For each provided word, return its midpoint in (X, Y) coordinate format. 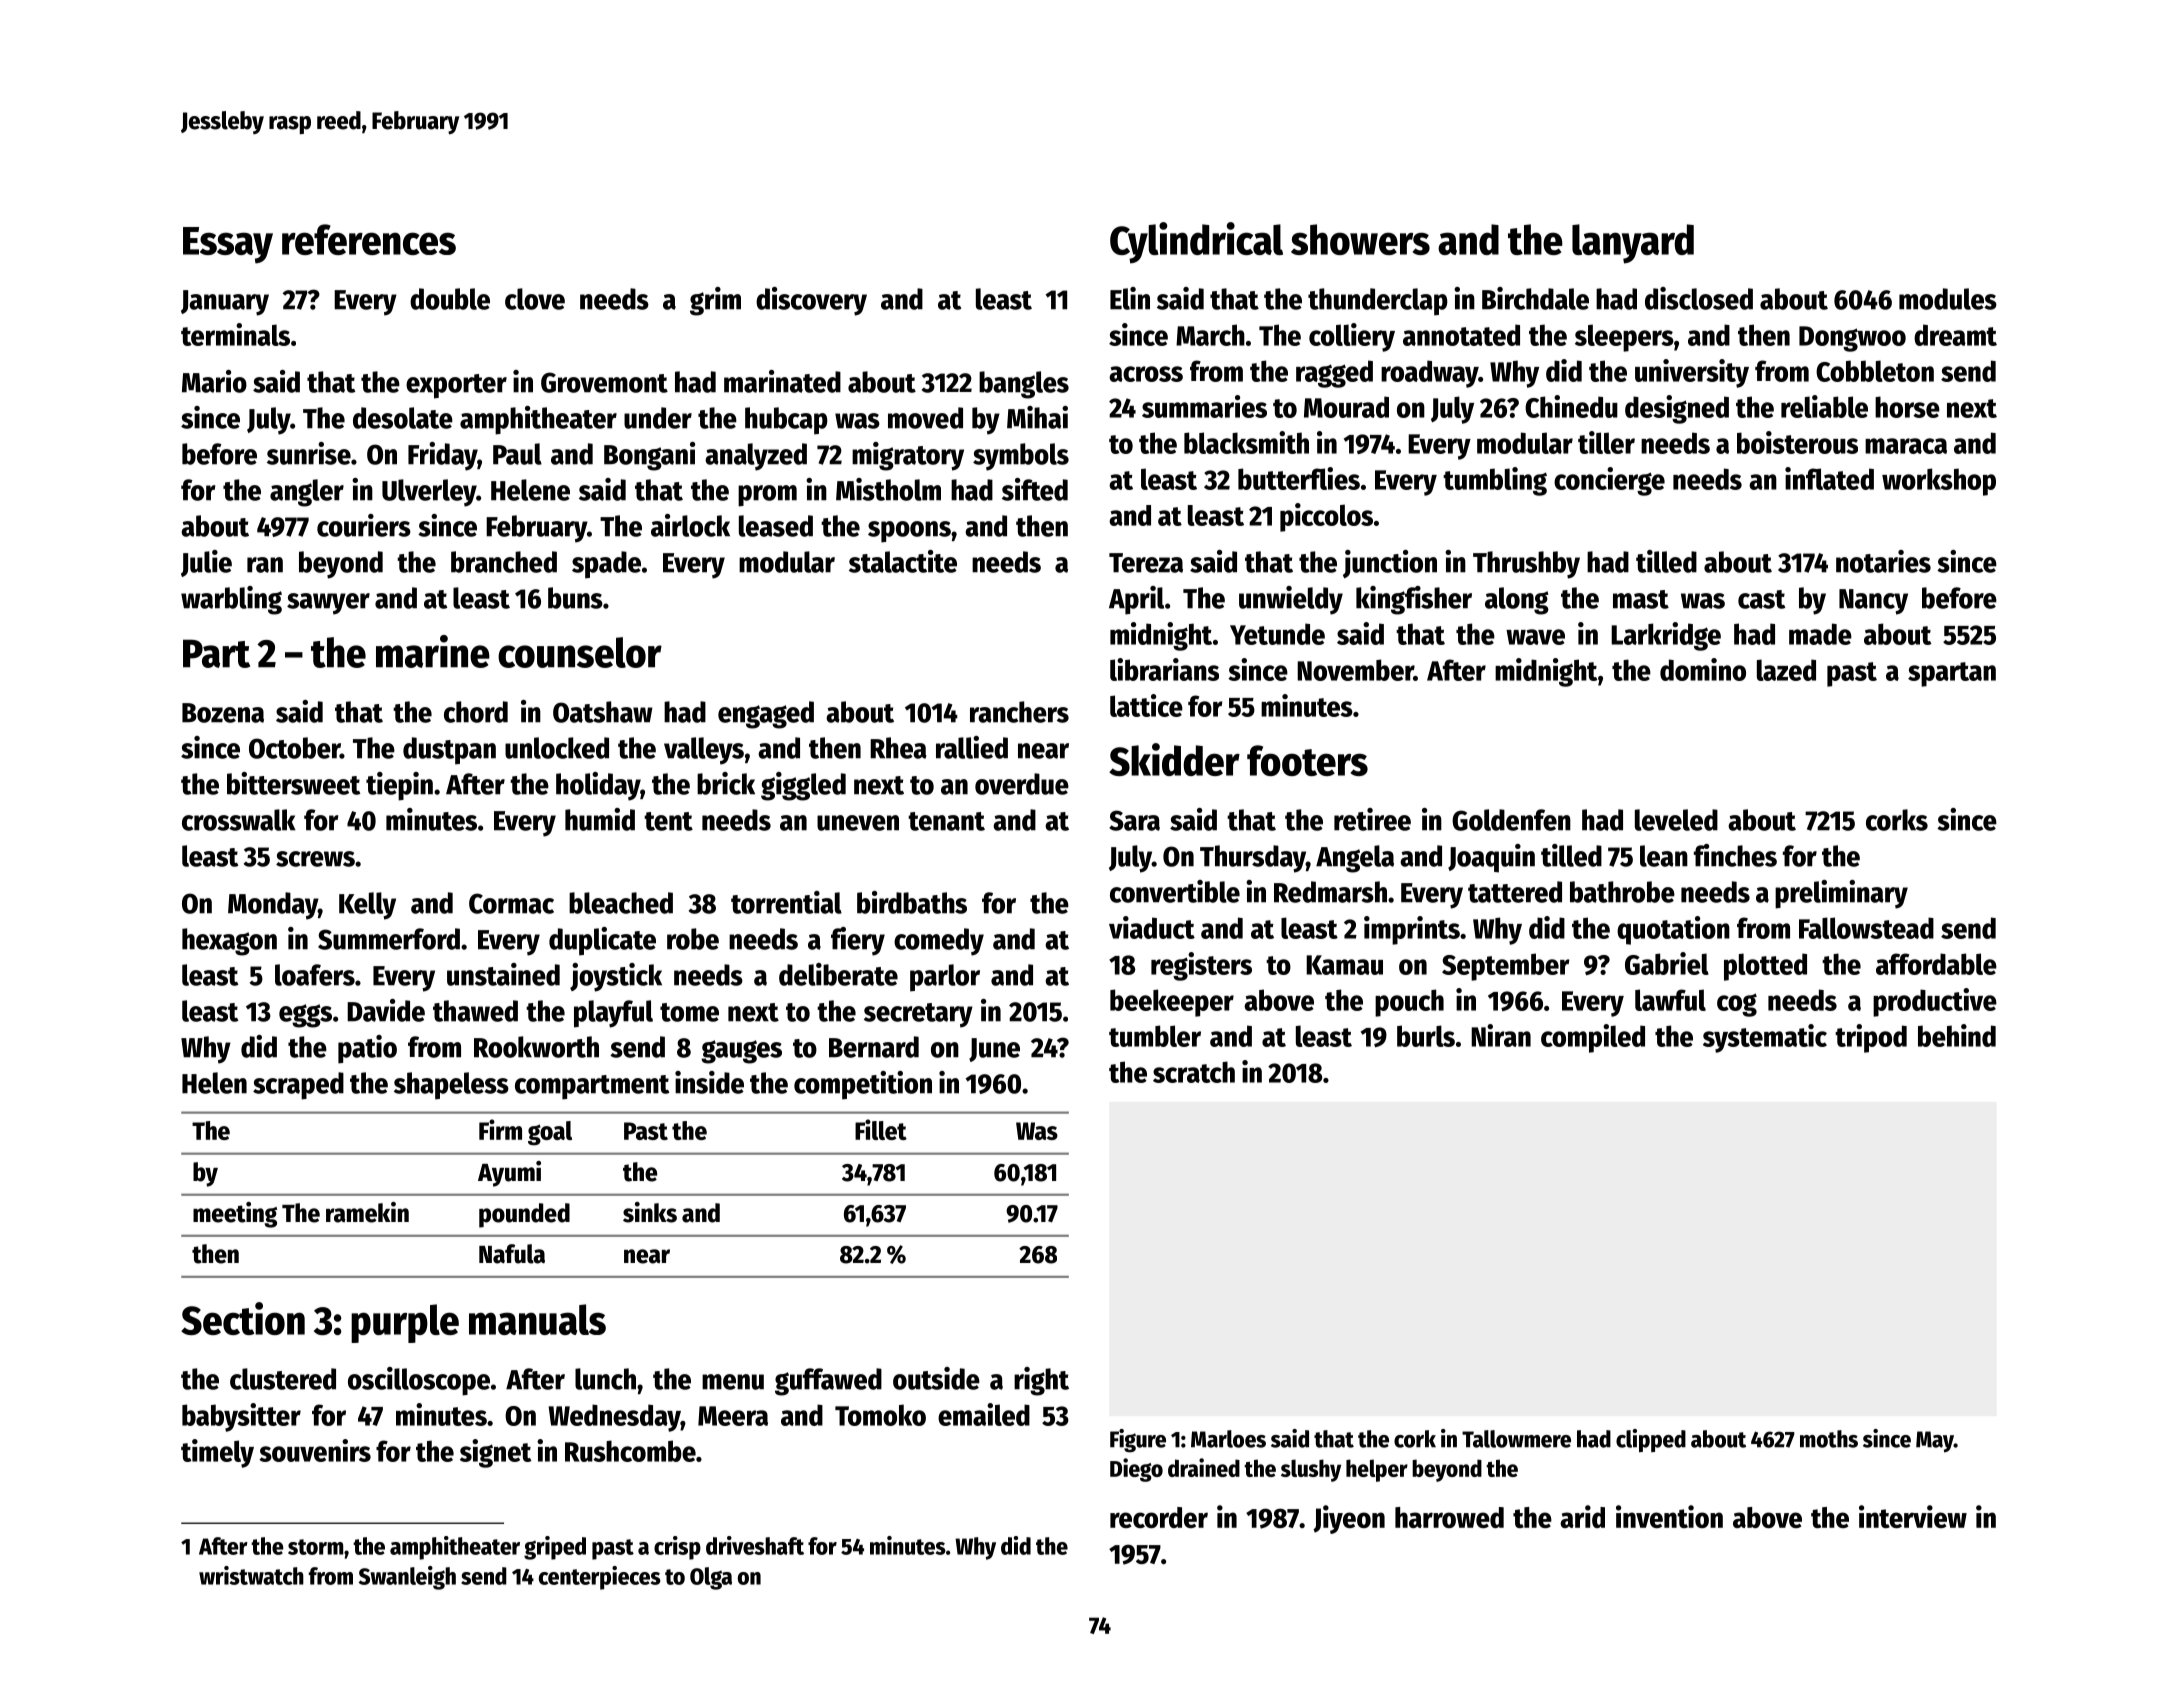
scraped (298, 1086)
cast (1762, 599)
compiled (1593, 1038)
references (369, 239)
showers (1360, 239)
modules (1948, 299)
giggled (803, 786)
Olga (711, 1578)
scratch (1194, 1072)
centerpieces (600, 1578)
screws (315, 859)
